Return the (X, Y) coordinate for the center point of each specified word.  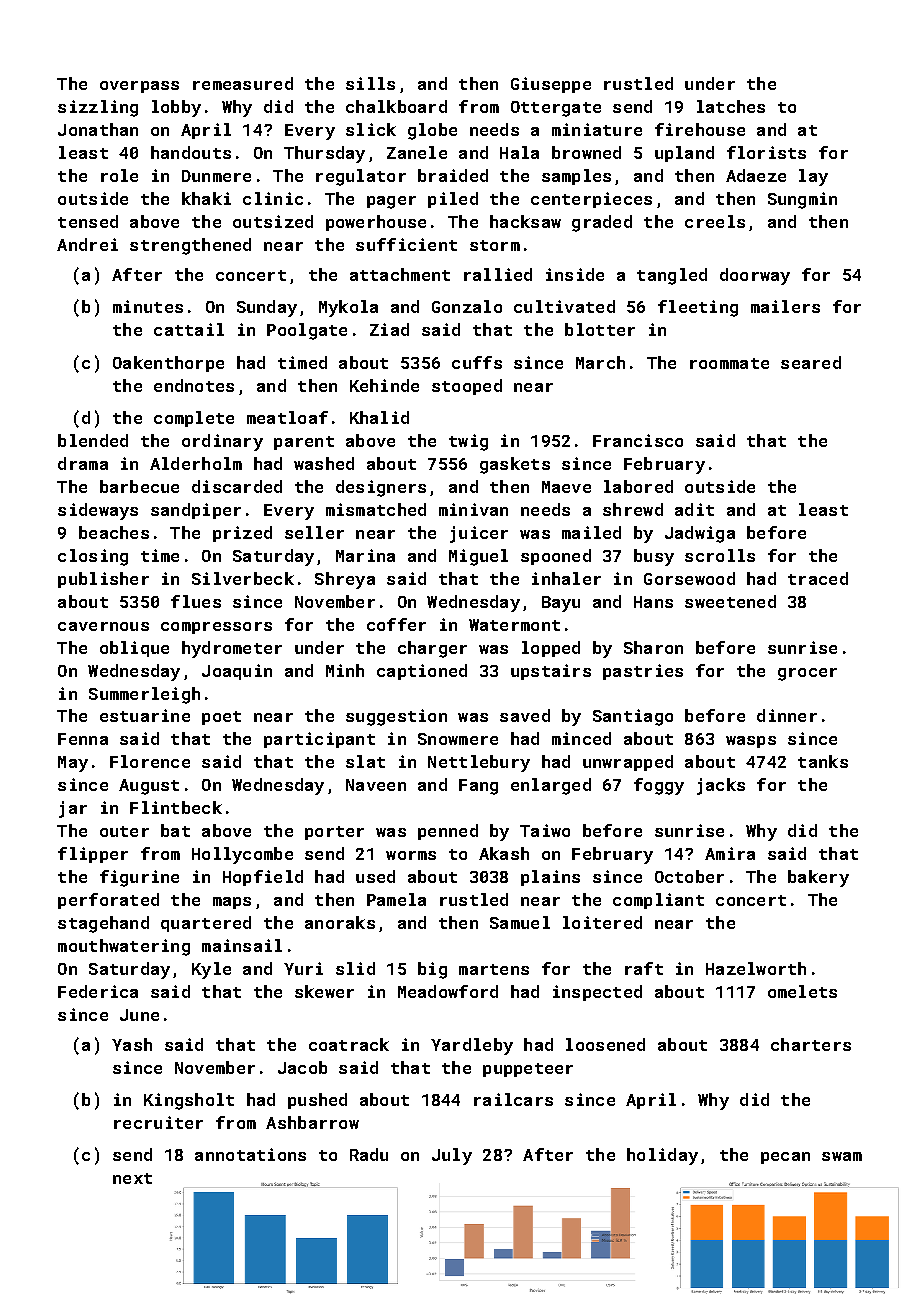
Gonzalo (467, 306)
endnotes (194, 385)
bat (175, 830)
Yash (132, 1044)
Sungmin (802, 200)
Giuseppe (551, 85)
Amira (730, 853)
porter (334, 833)
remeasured (243, 83)
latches (731, 106)
